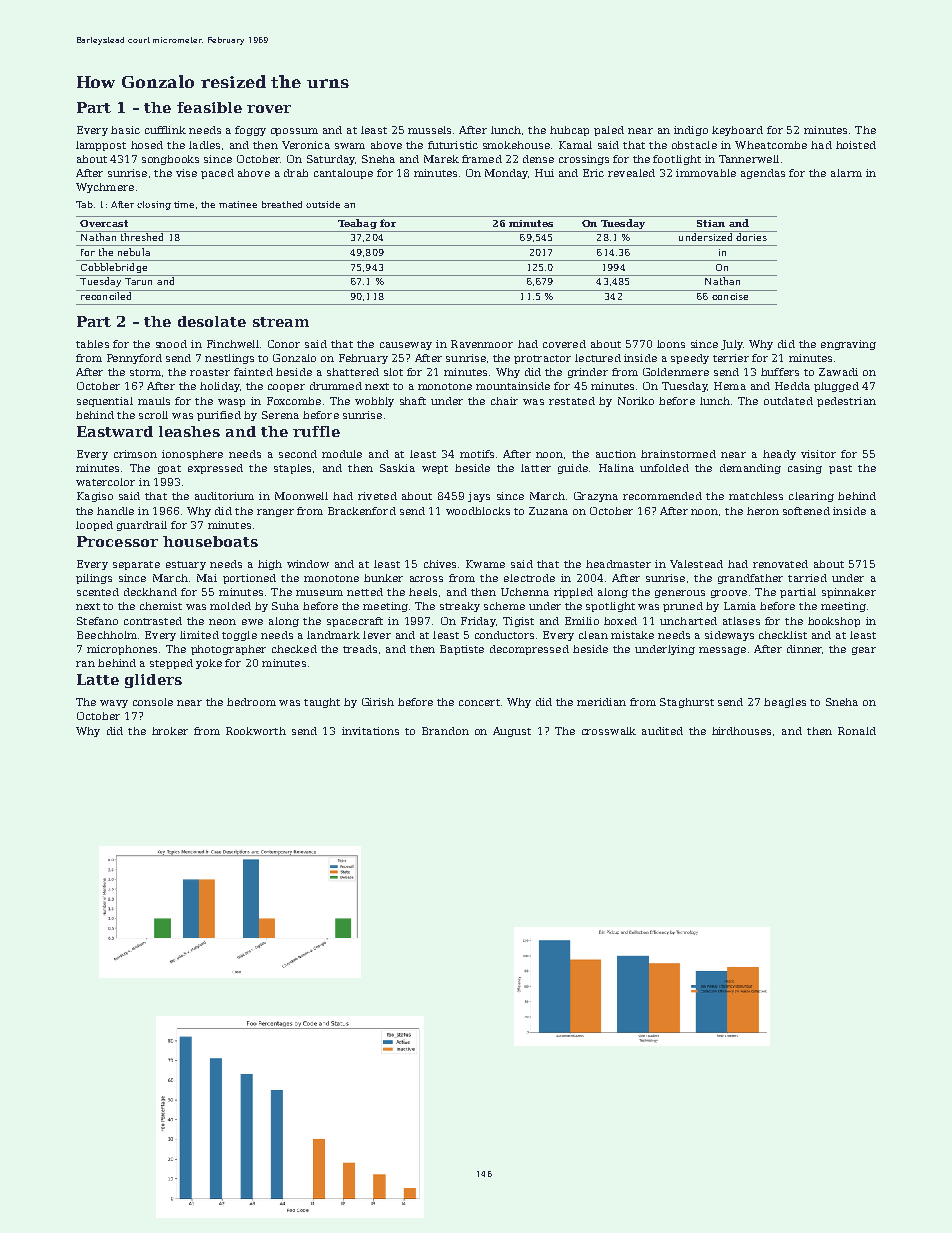 The height and width of the page is (1233, 952). I want to click on broker, so click(170, 731).
